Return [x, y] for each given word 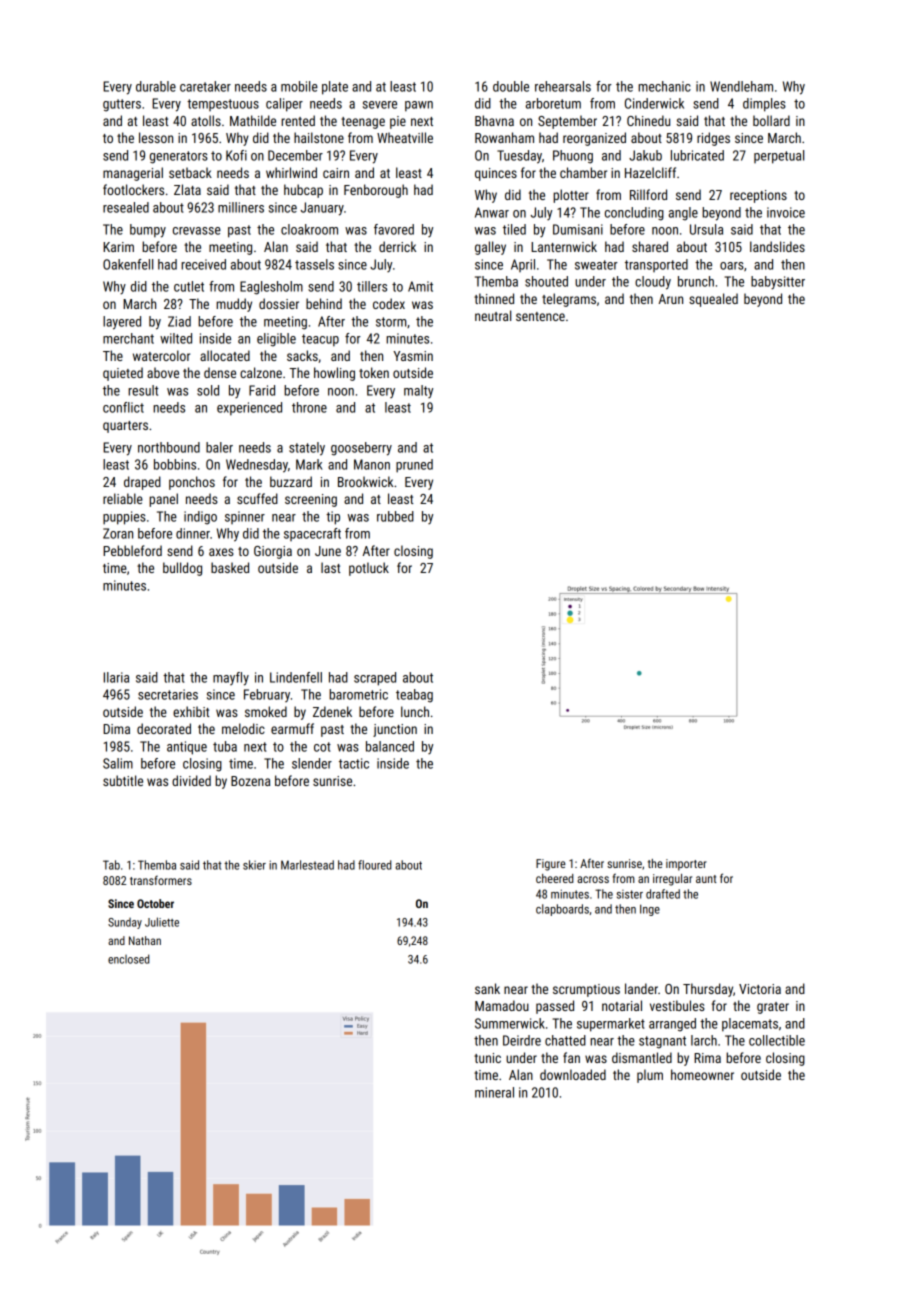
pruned [414, 466]
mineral [494, 1092]
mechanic [664, 86]
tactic [354, 763]
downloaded [573, 1074]
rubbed [395, 516]
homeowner [702, 1074]
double [511, 86]
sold [208, 390]
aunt [706, 879]
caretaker [205, 86]
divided [191, 780]
